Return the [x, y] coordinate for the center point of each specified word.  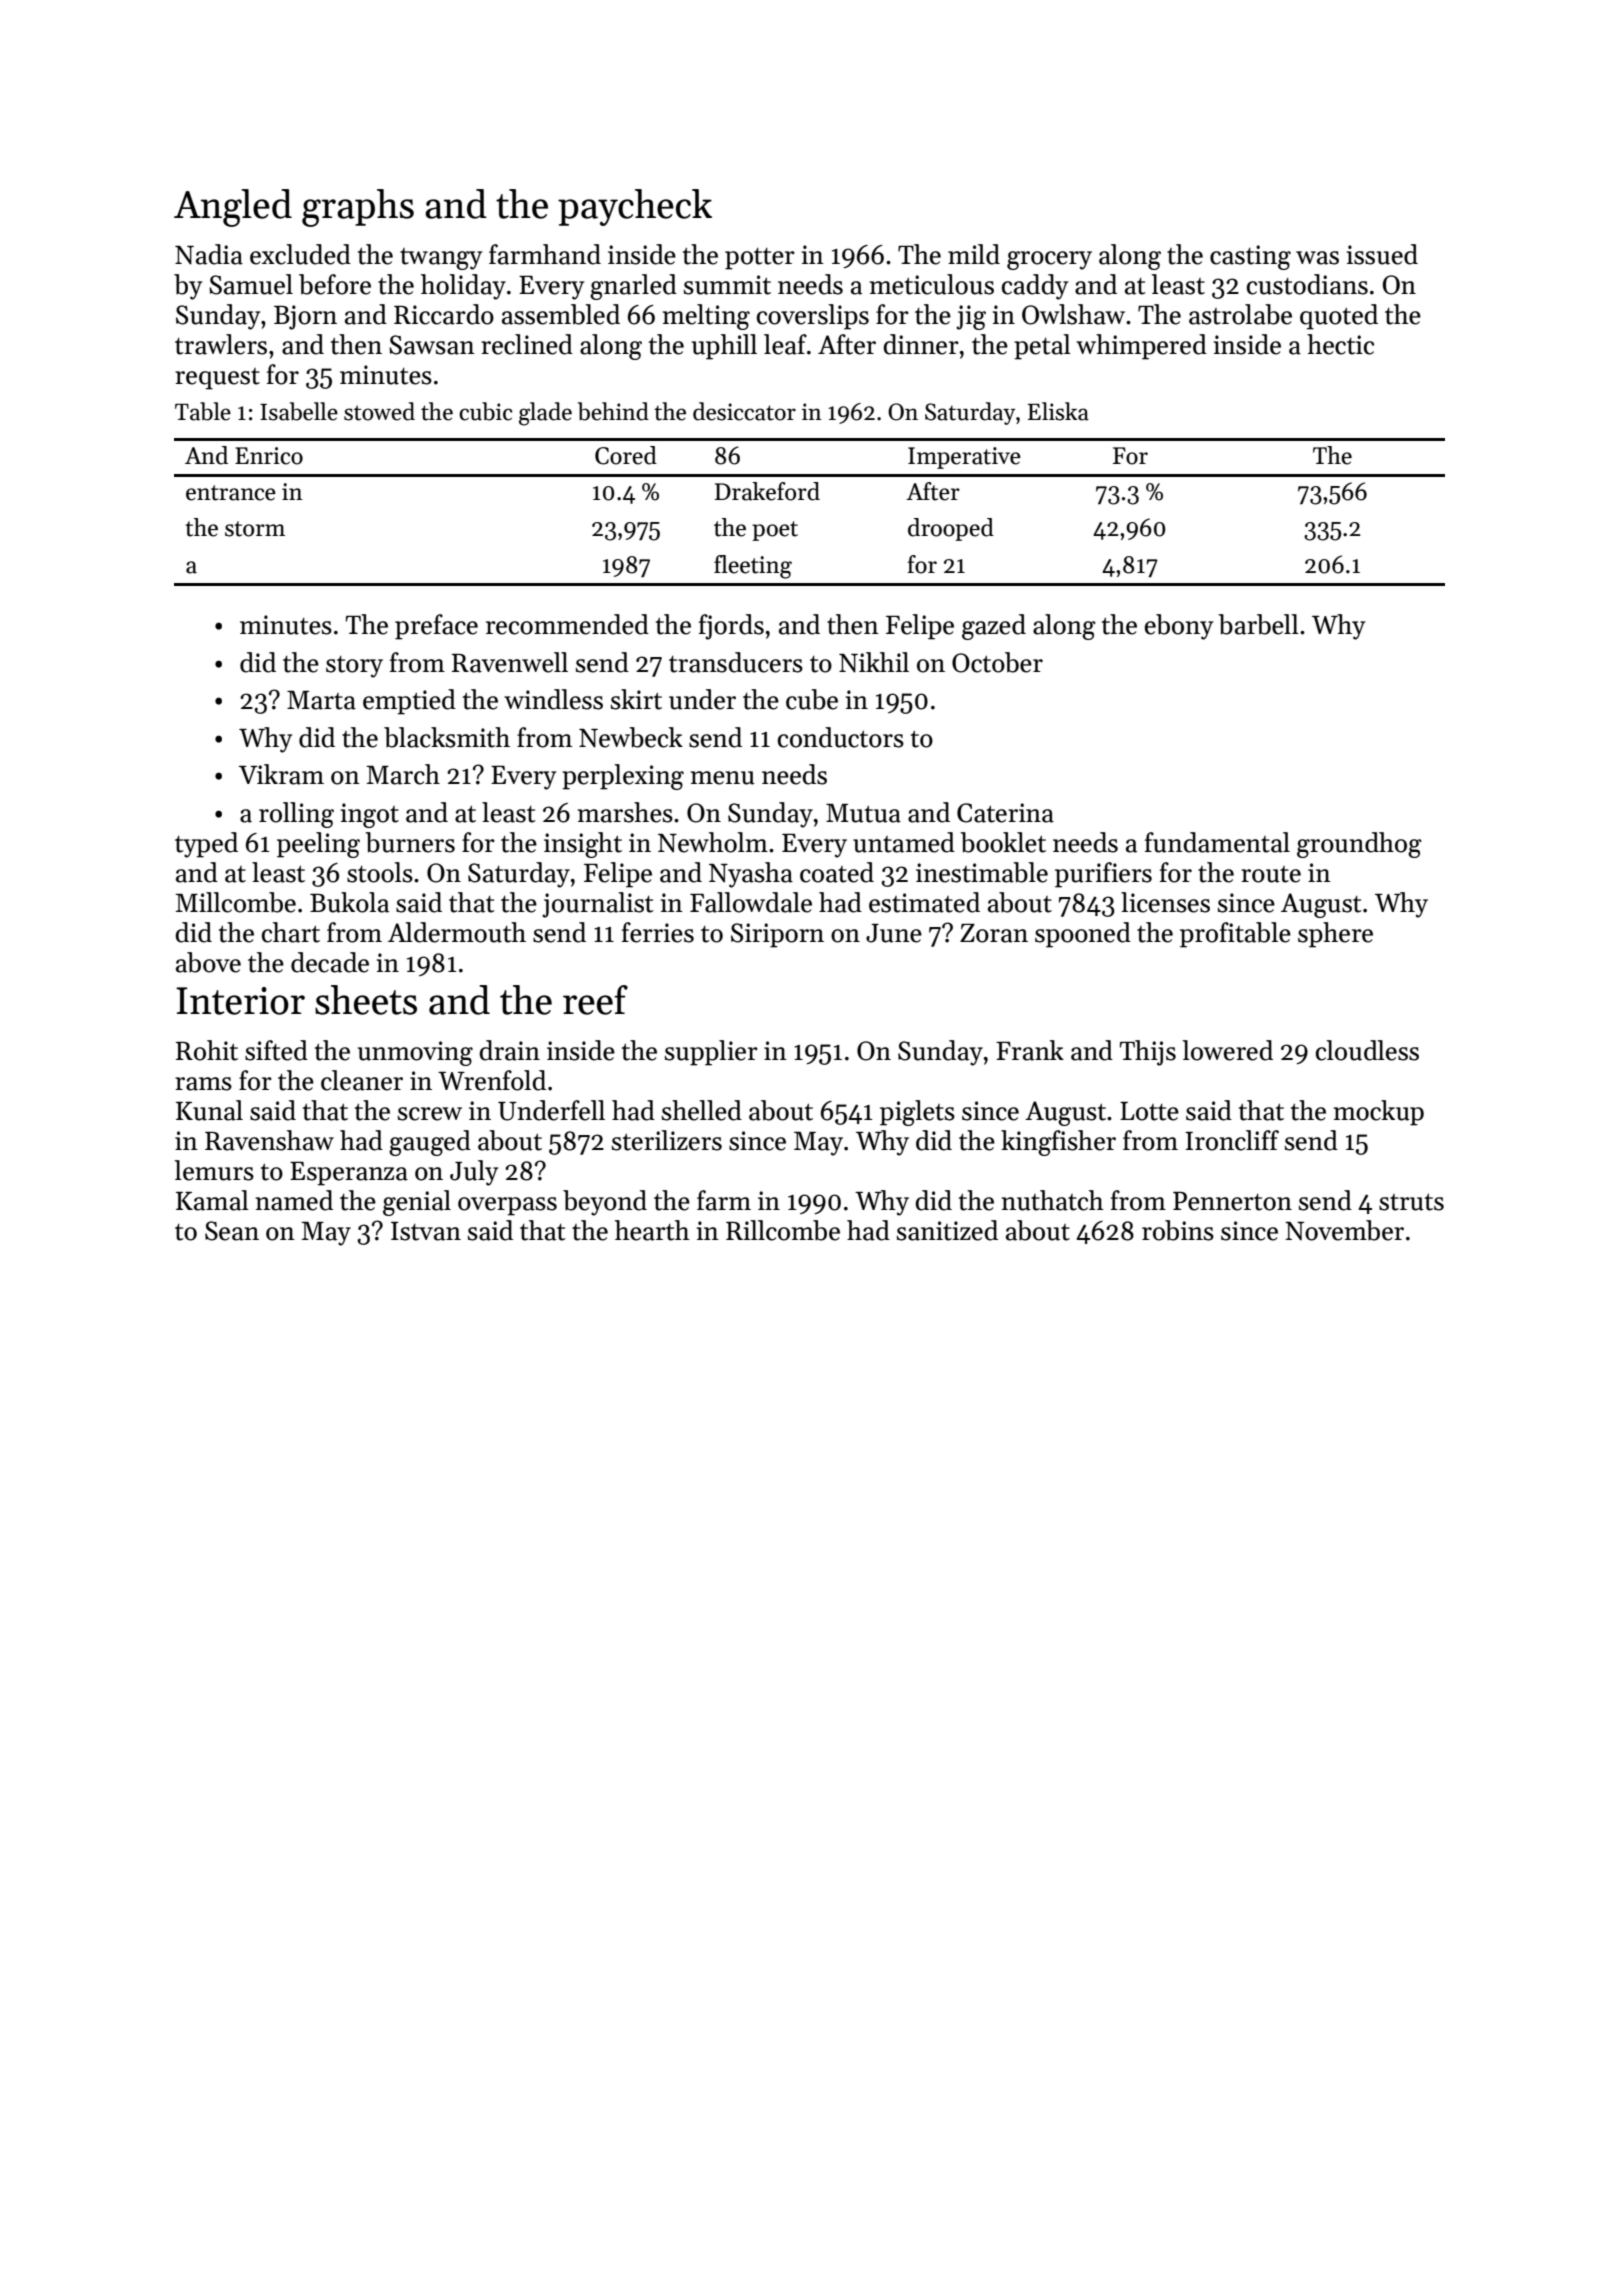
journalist [597, 905]
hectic [1340, 344]
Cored [626, 455]
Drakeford [767, 491]
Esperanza [349, 1174]
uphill [724, 347]
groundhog [1359, 845]
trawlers [221, 344]
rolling [296, 815]
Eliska [1058, 411]
